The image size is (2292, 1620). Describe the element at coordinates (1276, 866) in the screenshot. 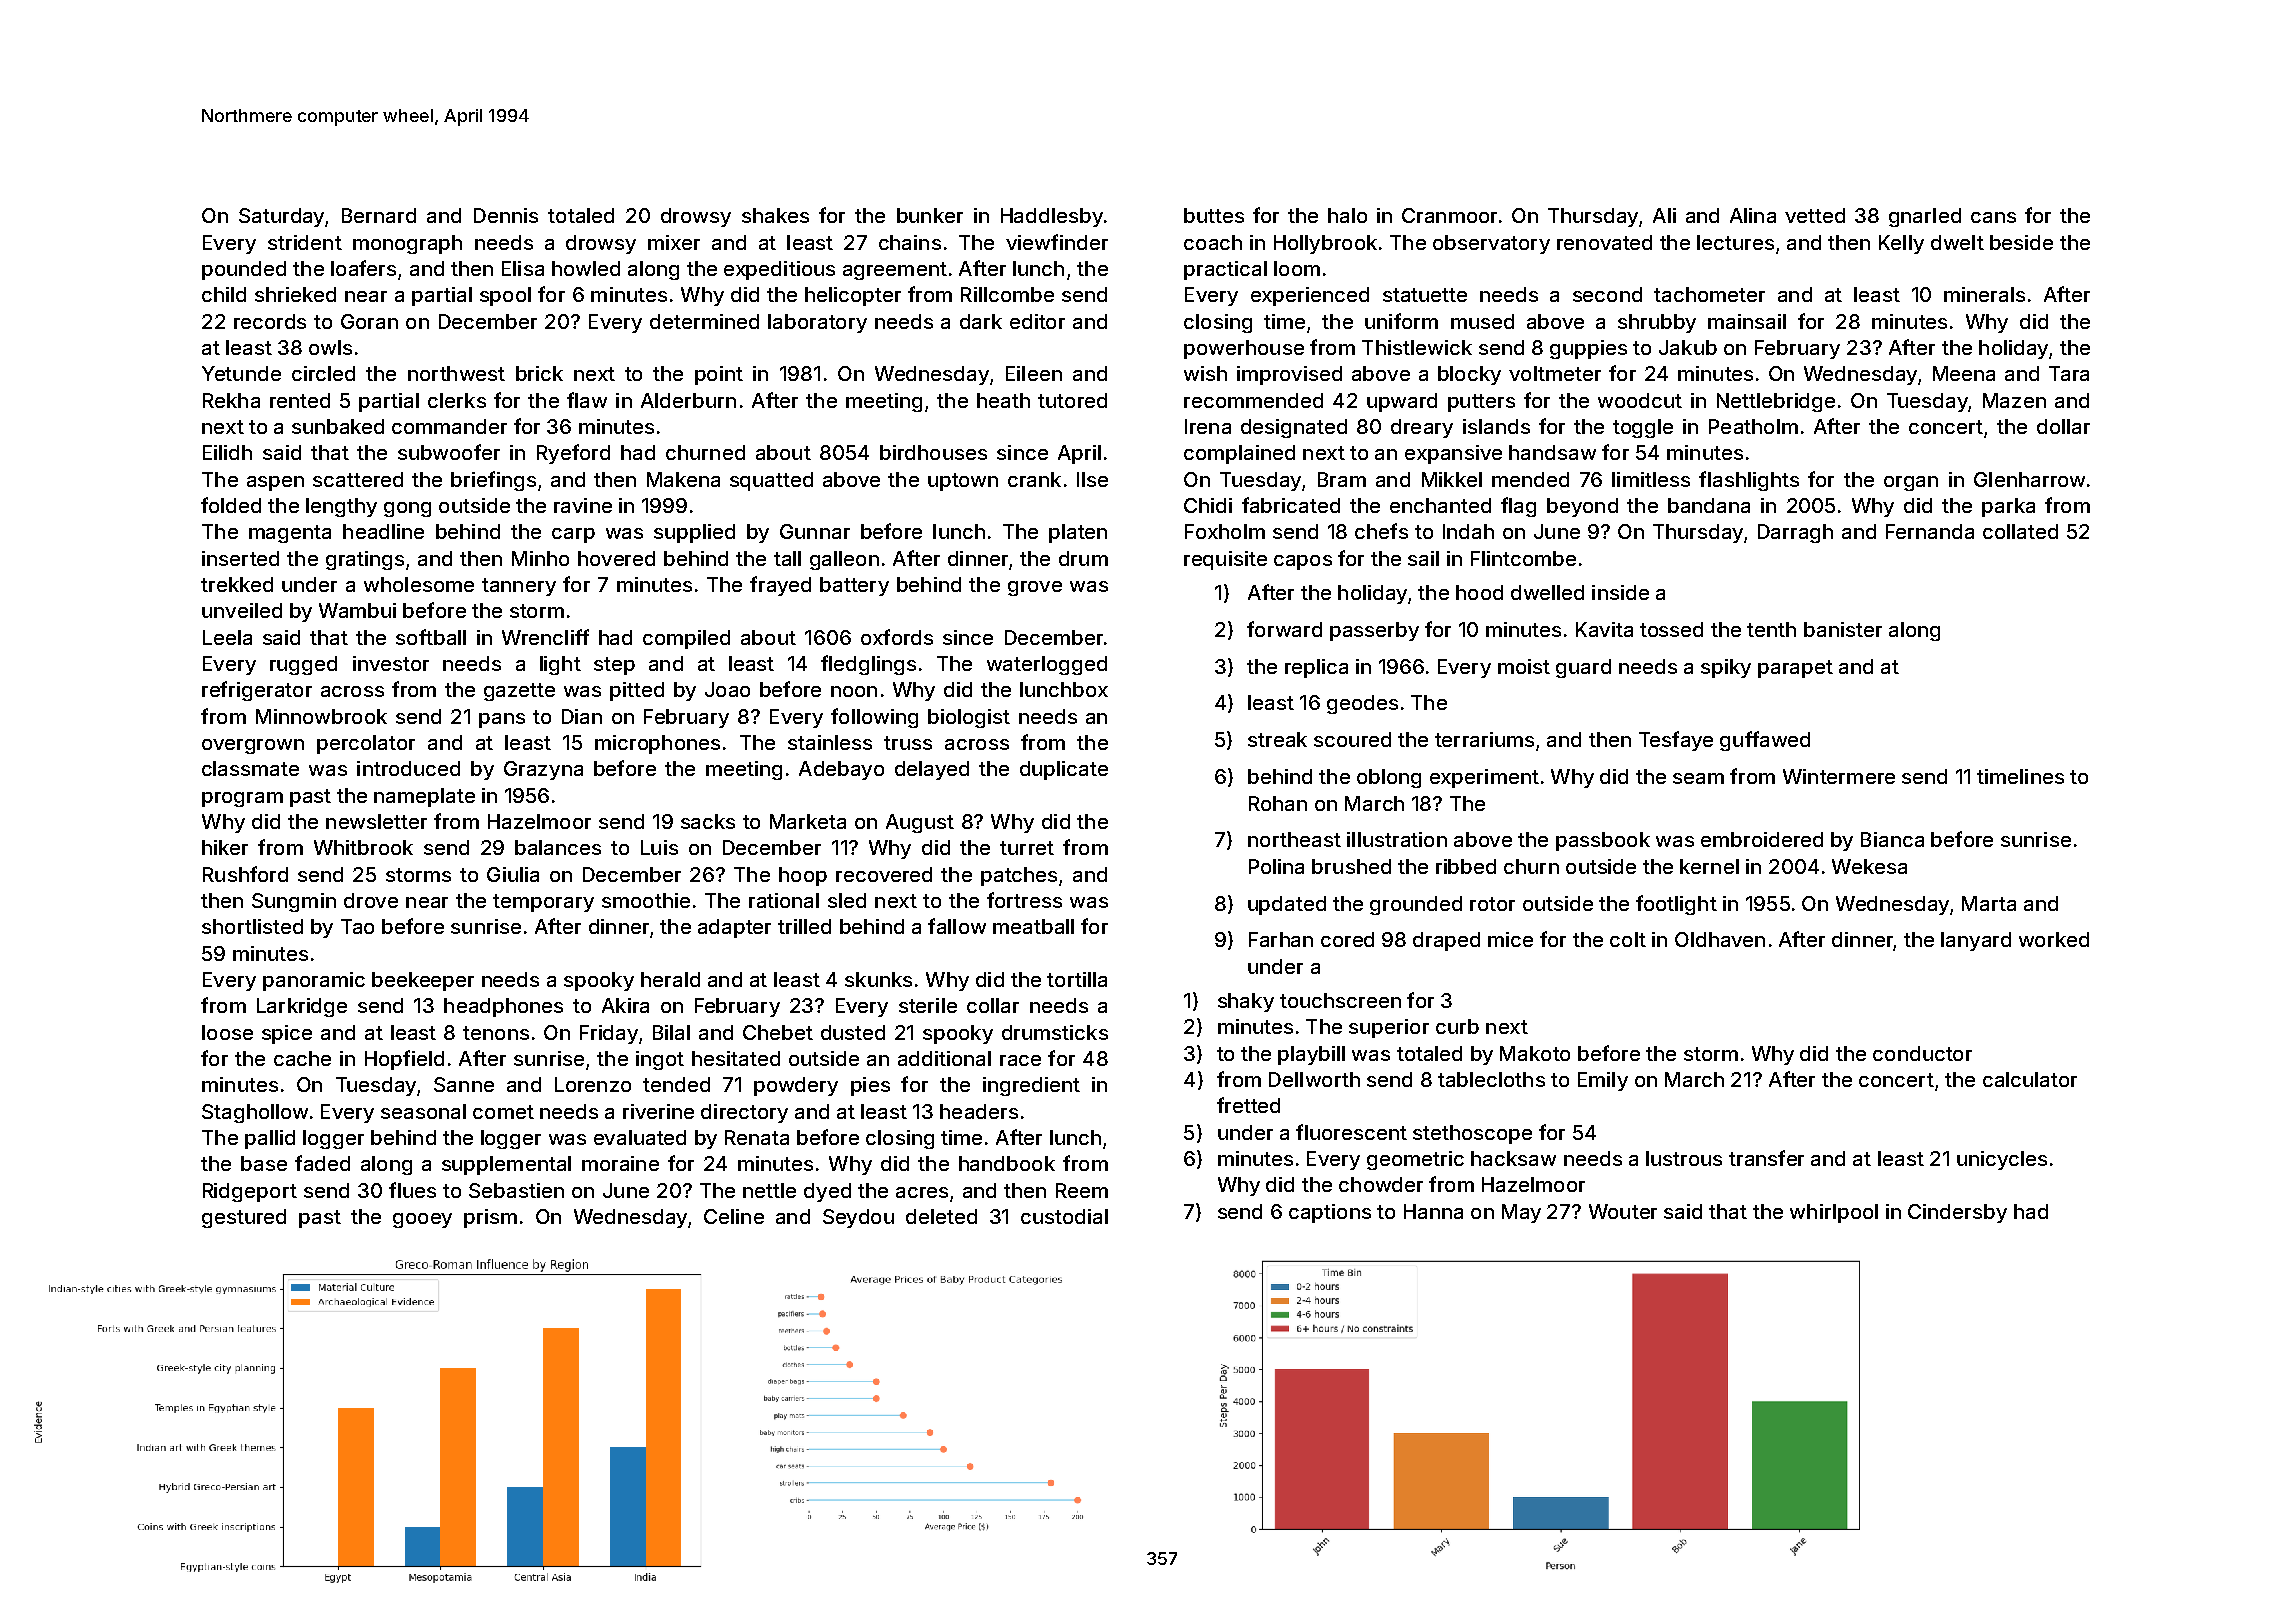

I see `Polina` at that location.
